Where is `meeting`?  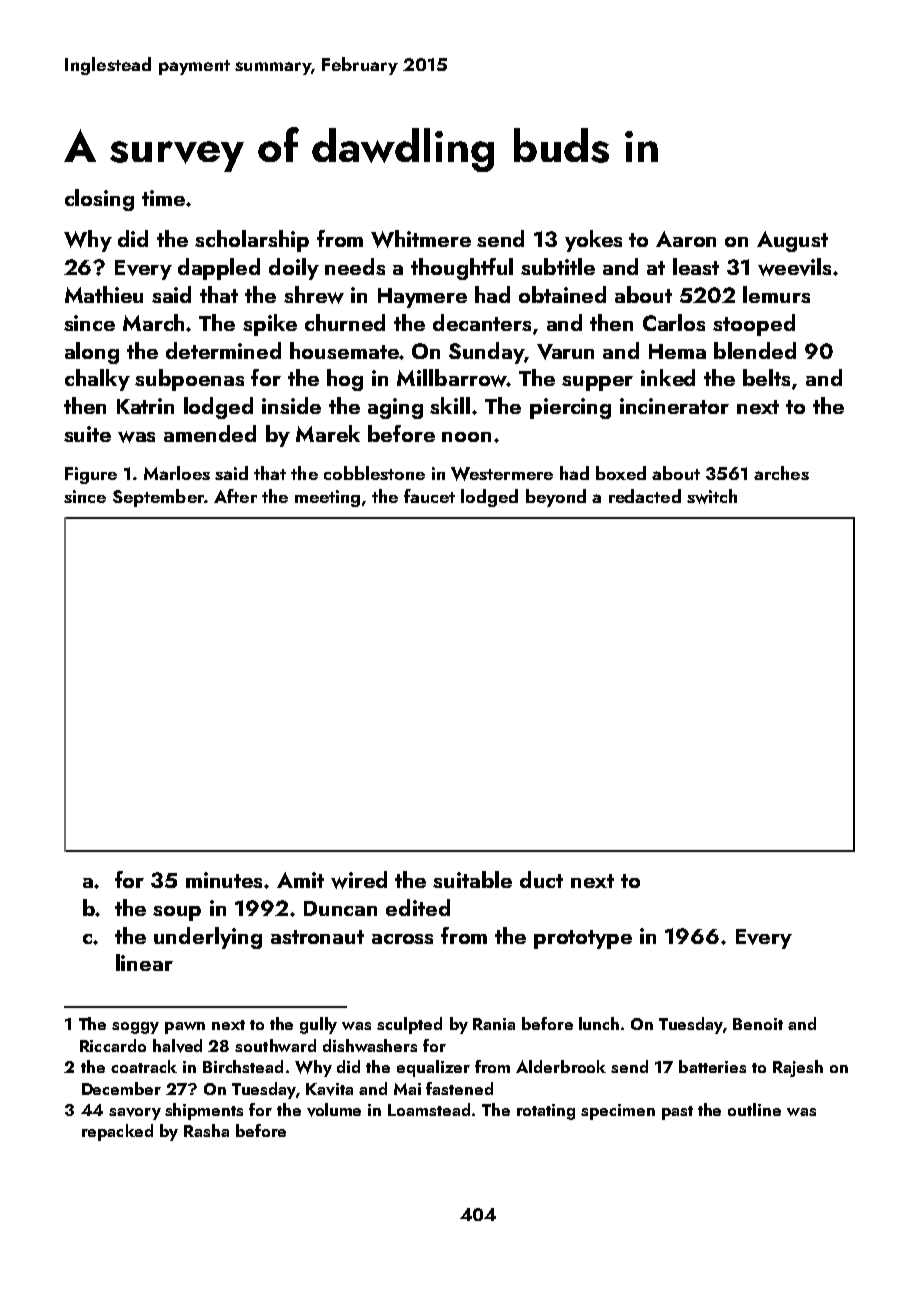 meeting is located at coordinates (327, 498).
